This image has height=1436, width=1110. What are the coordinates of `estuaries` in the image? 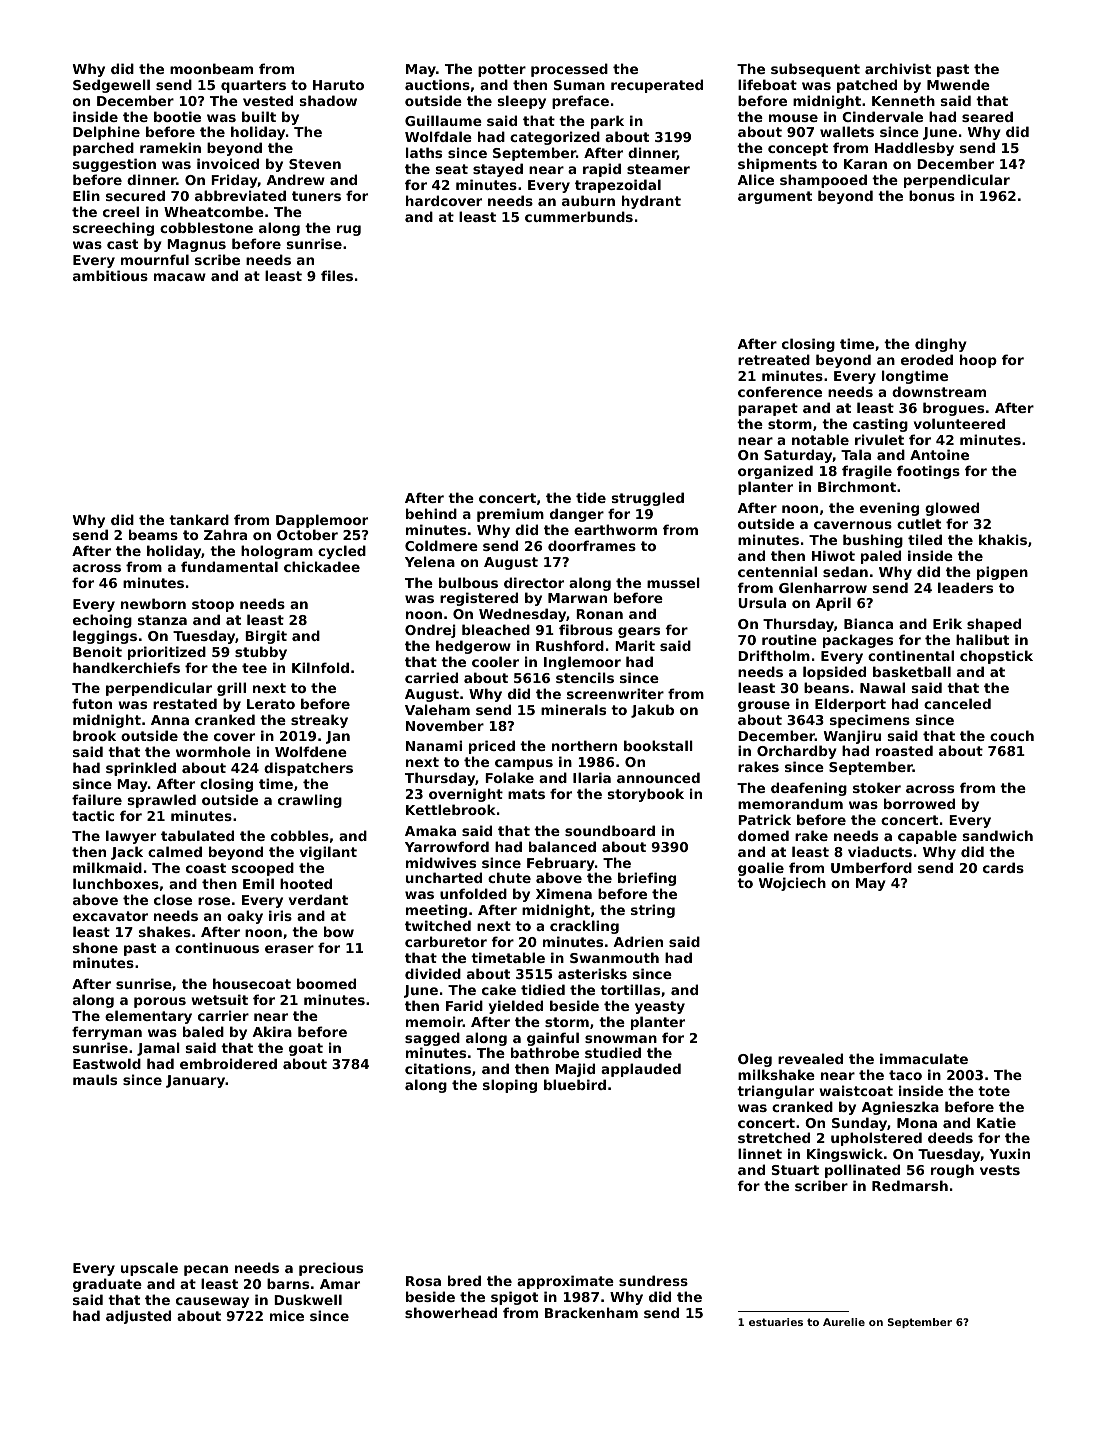 It's located at (776, 1322).
